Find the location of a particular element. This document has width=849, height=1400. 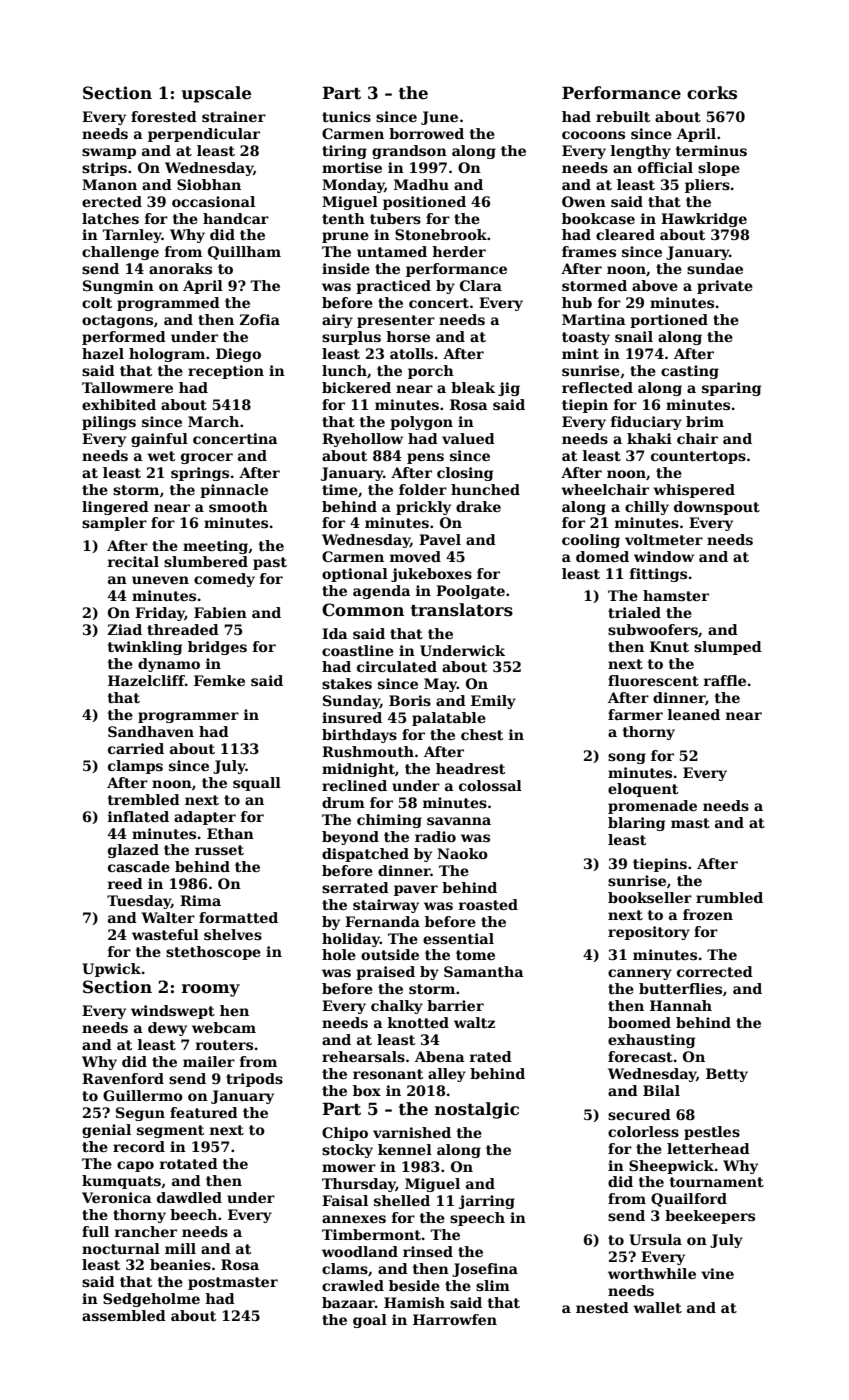

cleared is located at coordinates (625, 234).
